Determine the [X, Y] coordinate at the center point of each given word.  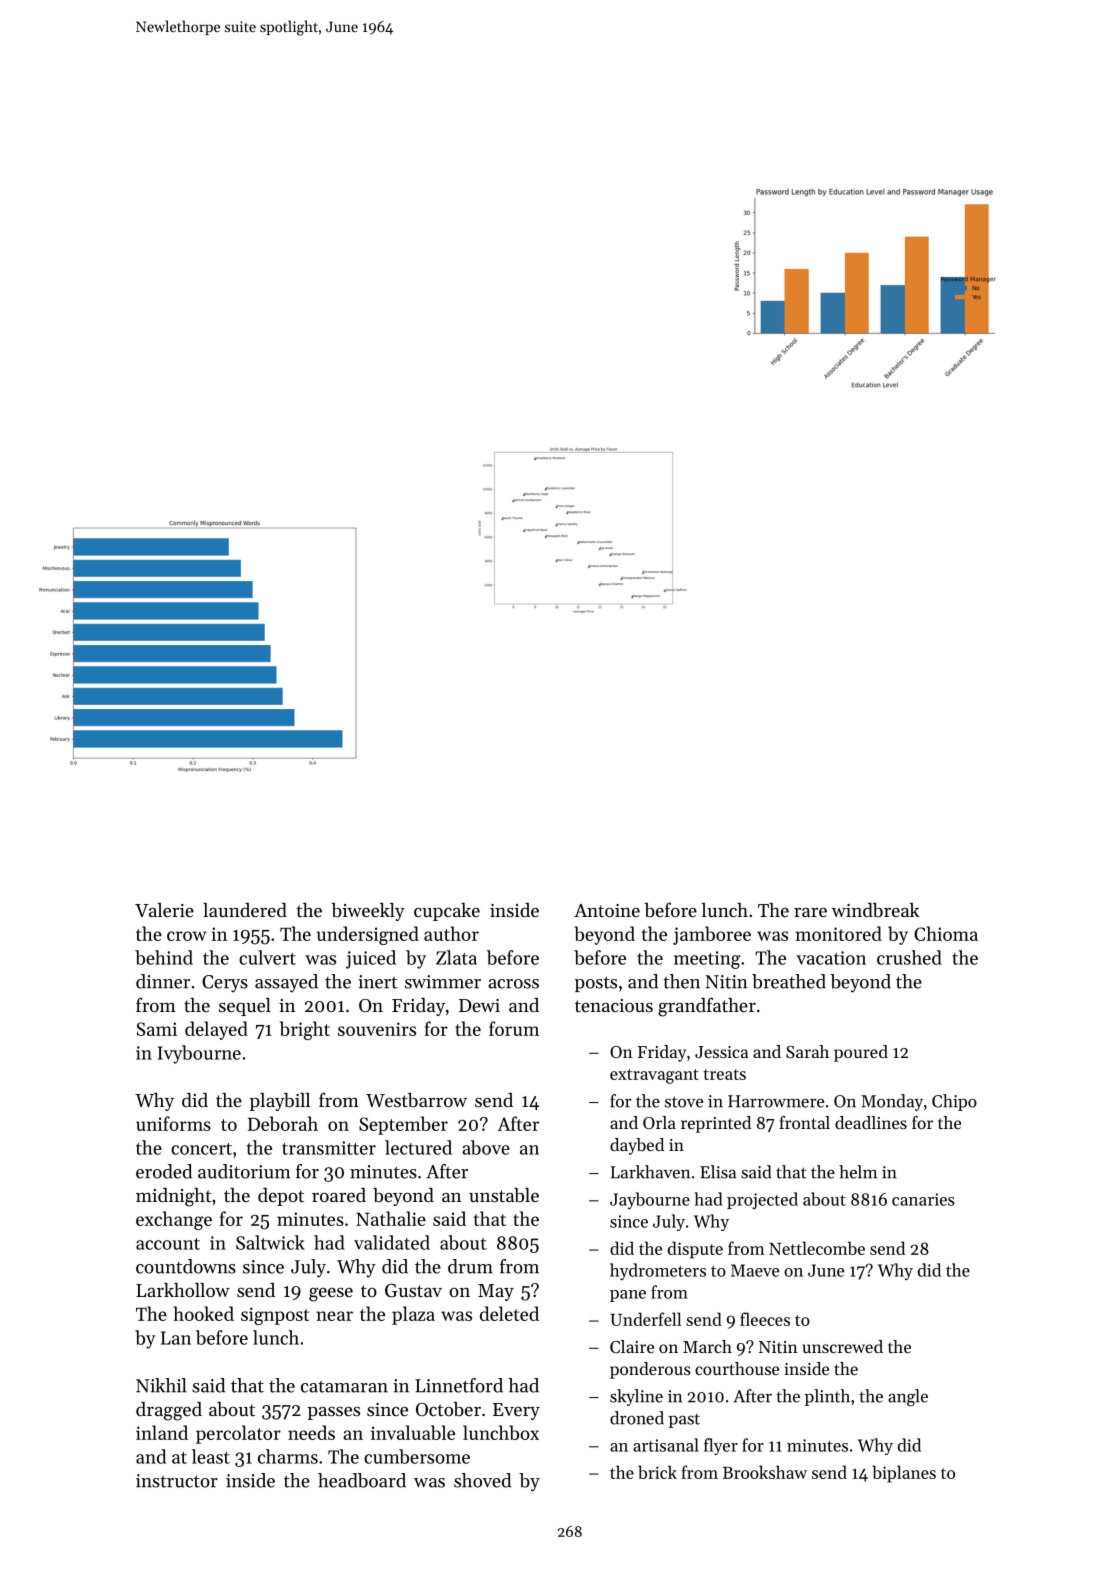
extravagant [654, 1076]
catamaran [344, 1386]
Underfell [645, 1319]
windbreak [875, 910]
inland [162, 1432]
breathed [789, 981]
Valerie [164, 910]
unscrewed [842, 1346]
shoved [482, 1480]
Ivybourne [199, 1054]
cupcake [447, 912]
